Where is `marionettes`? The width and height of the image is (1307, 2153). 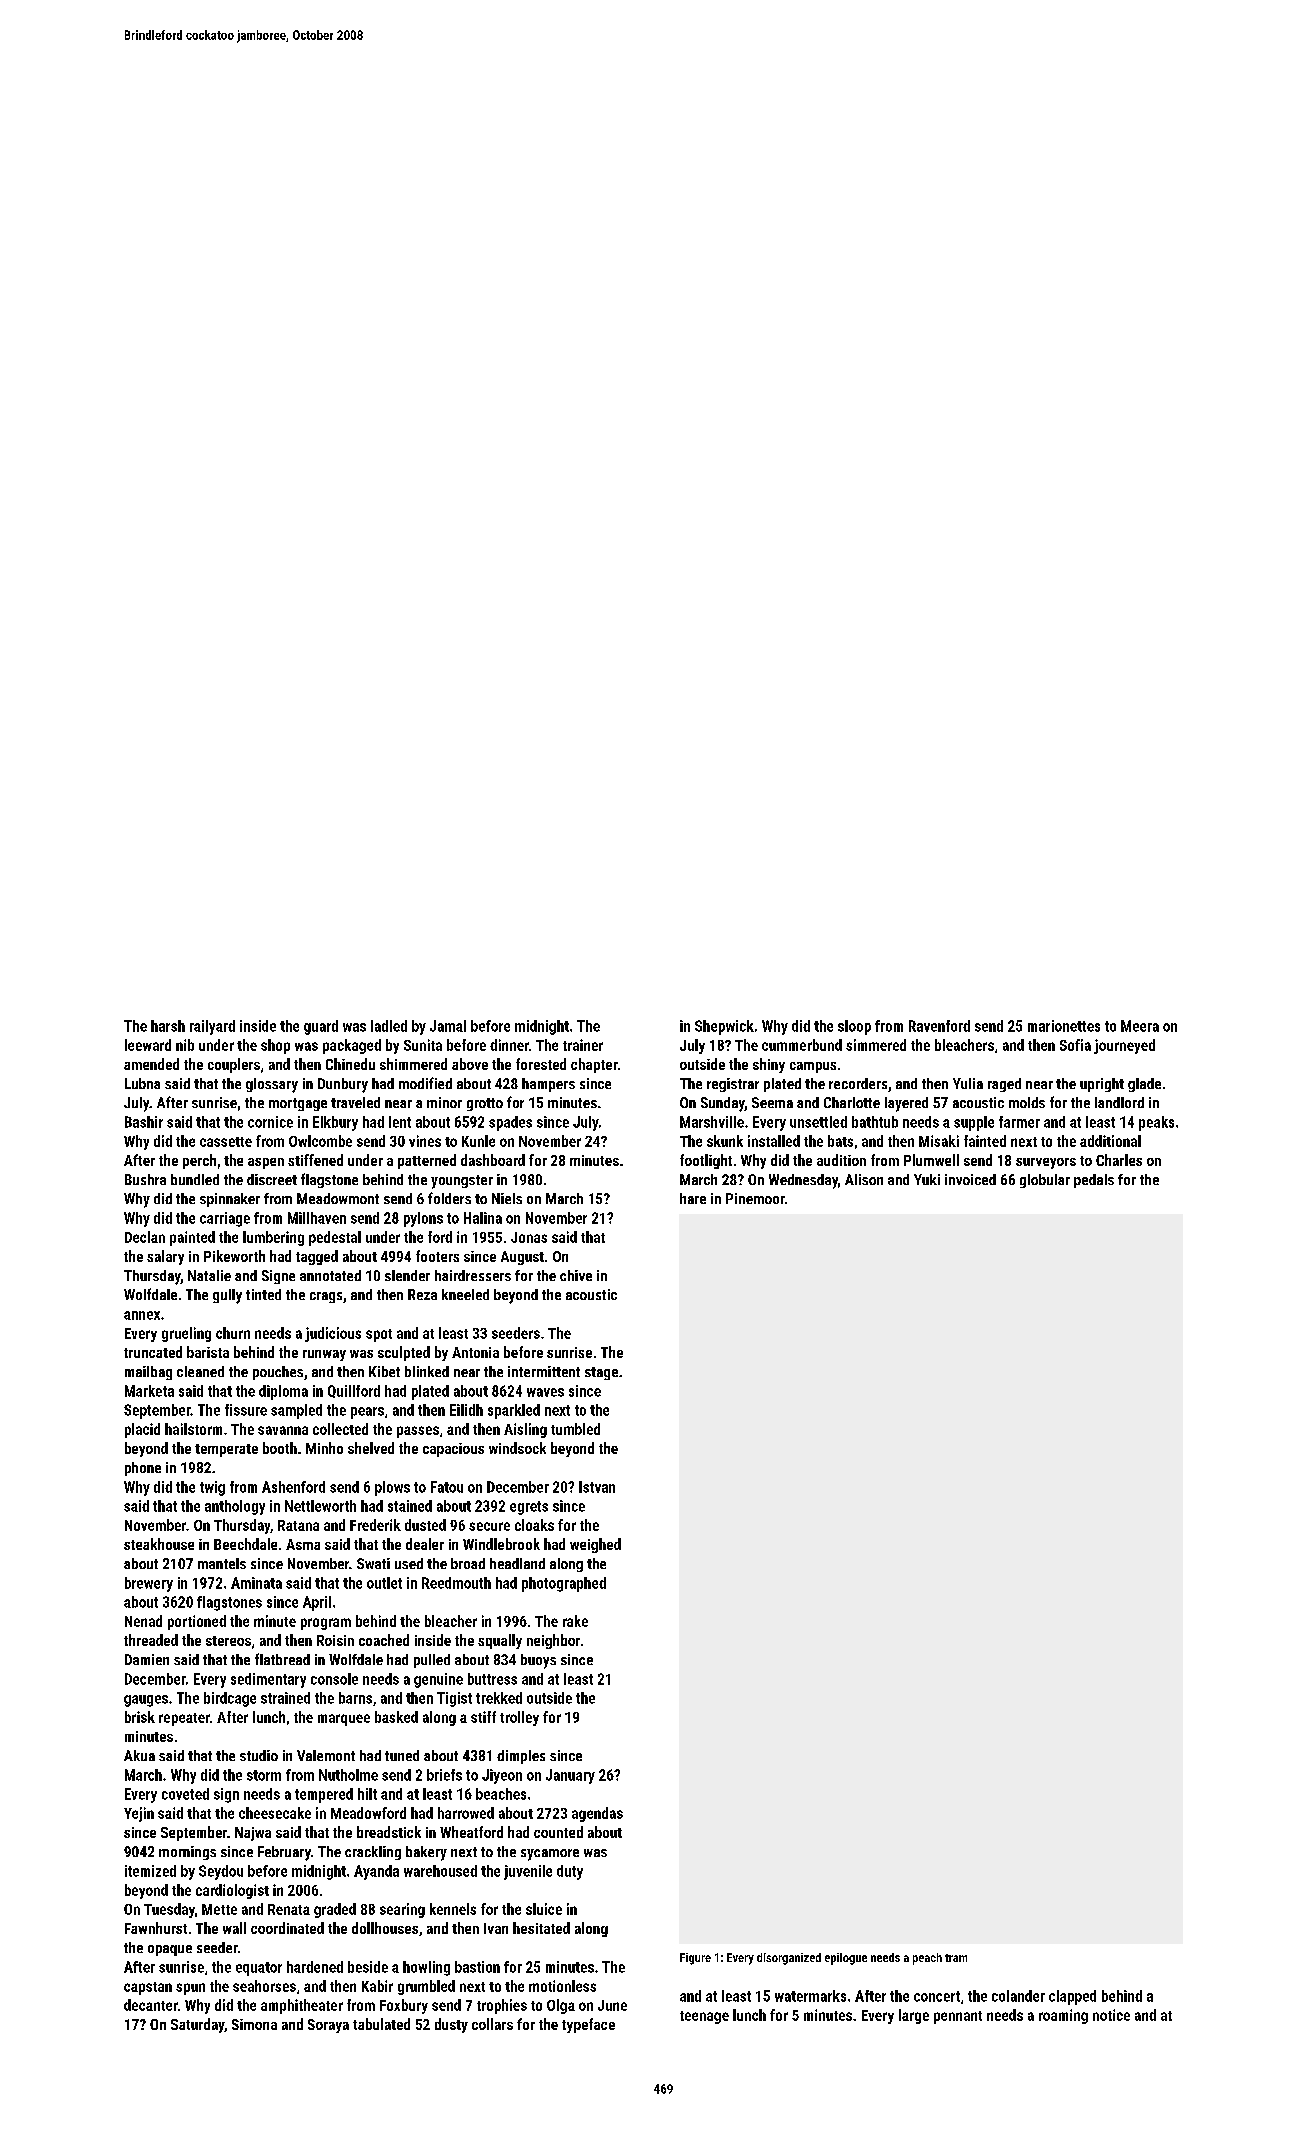 marionettes is located at coordinates (1064, 1026).
